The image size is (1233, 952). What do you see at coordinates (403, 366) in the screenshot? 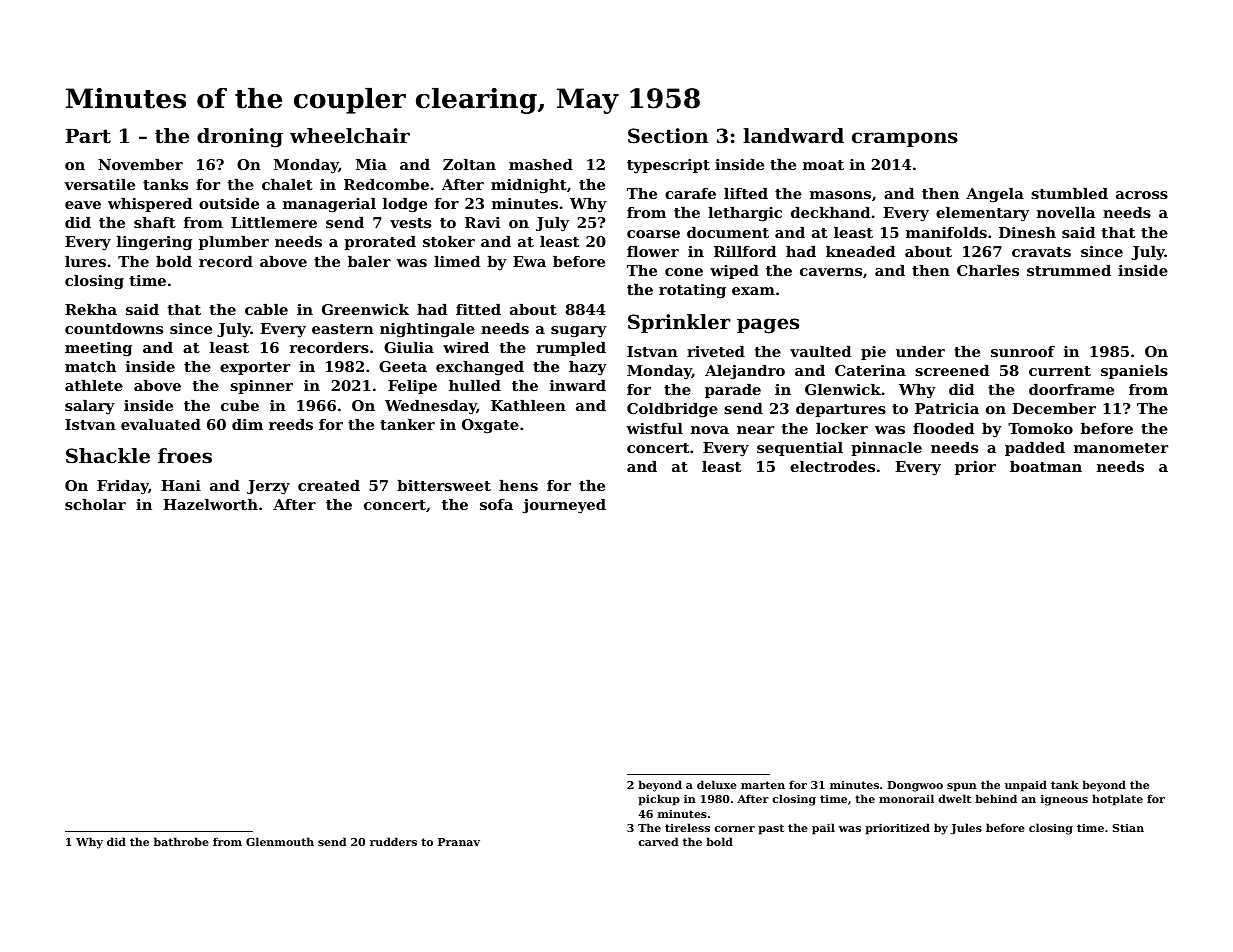
I see `Geeta` at bounding box center [403, 366].
